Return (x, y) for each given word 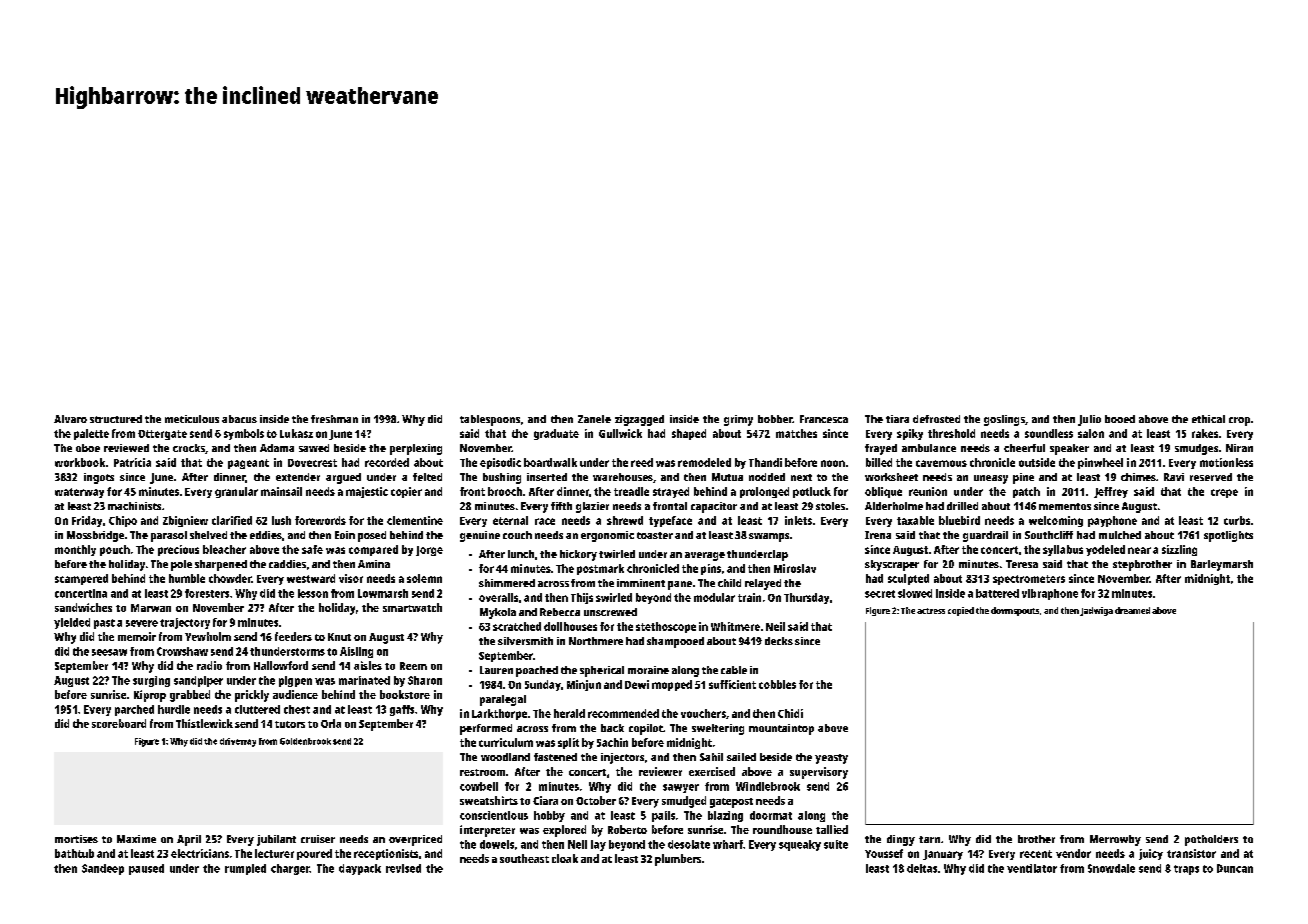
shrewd (625, 520)
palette (91, 434)
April (189, 840)
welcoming (1056, 521)
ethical (1208, 419)
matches (796, 433)
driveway (238, 742)
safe (312, 549)
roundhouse (782, 829)
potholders (1211, 840)
